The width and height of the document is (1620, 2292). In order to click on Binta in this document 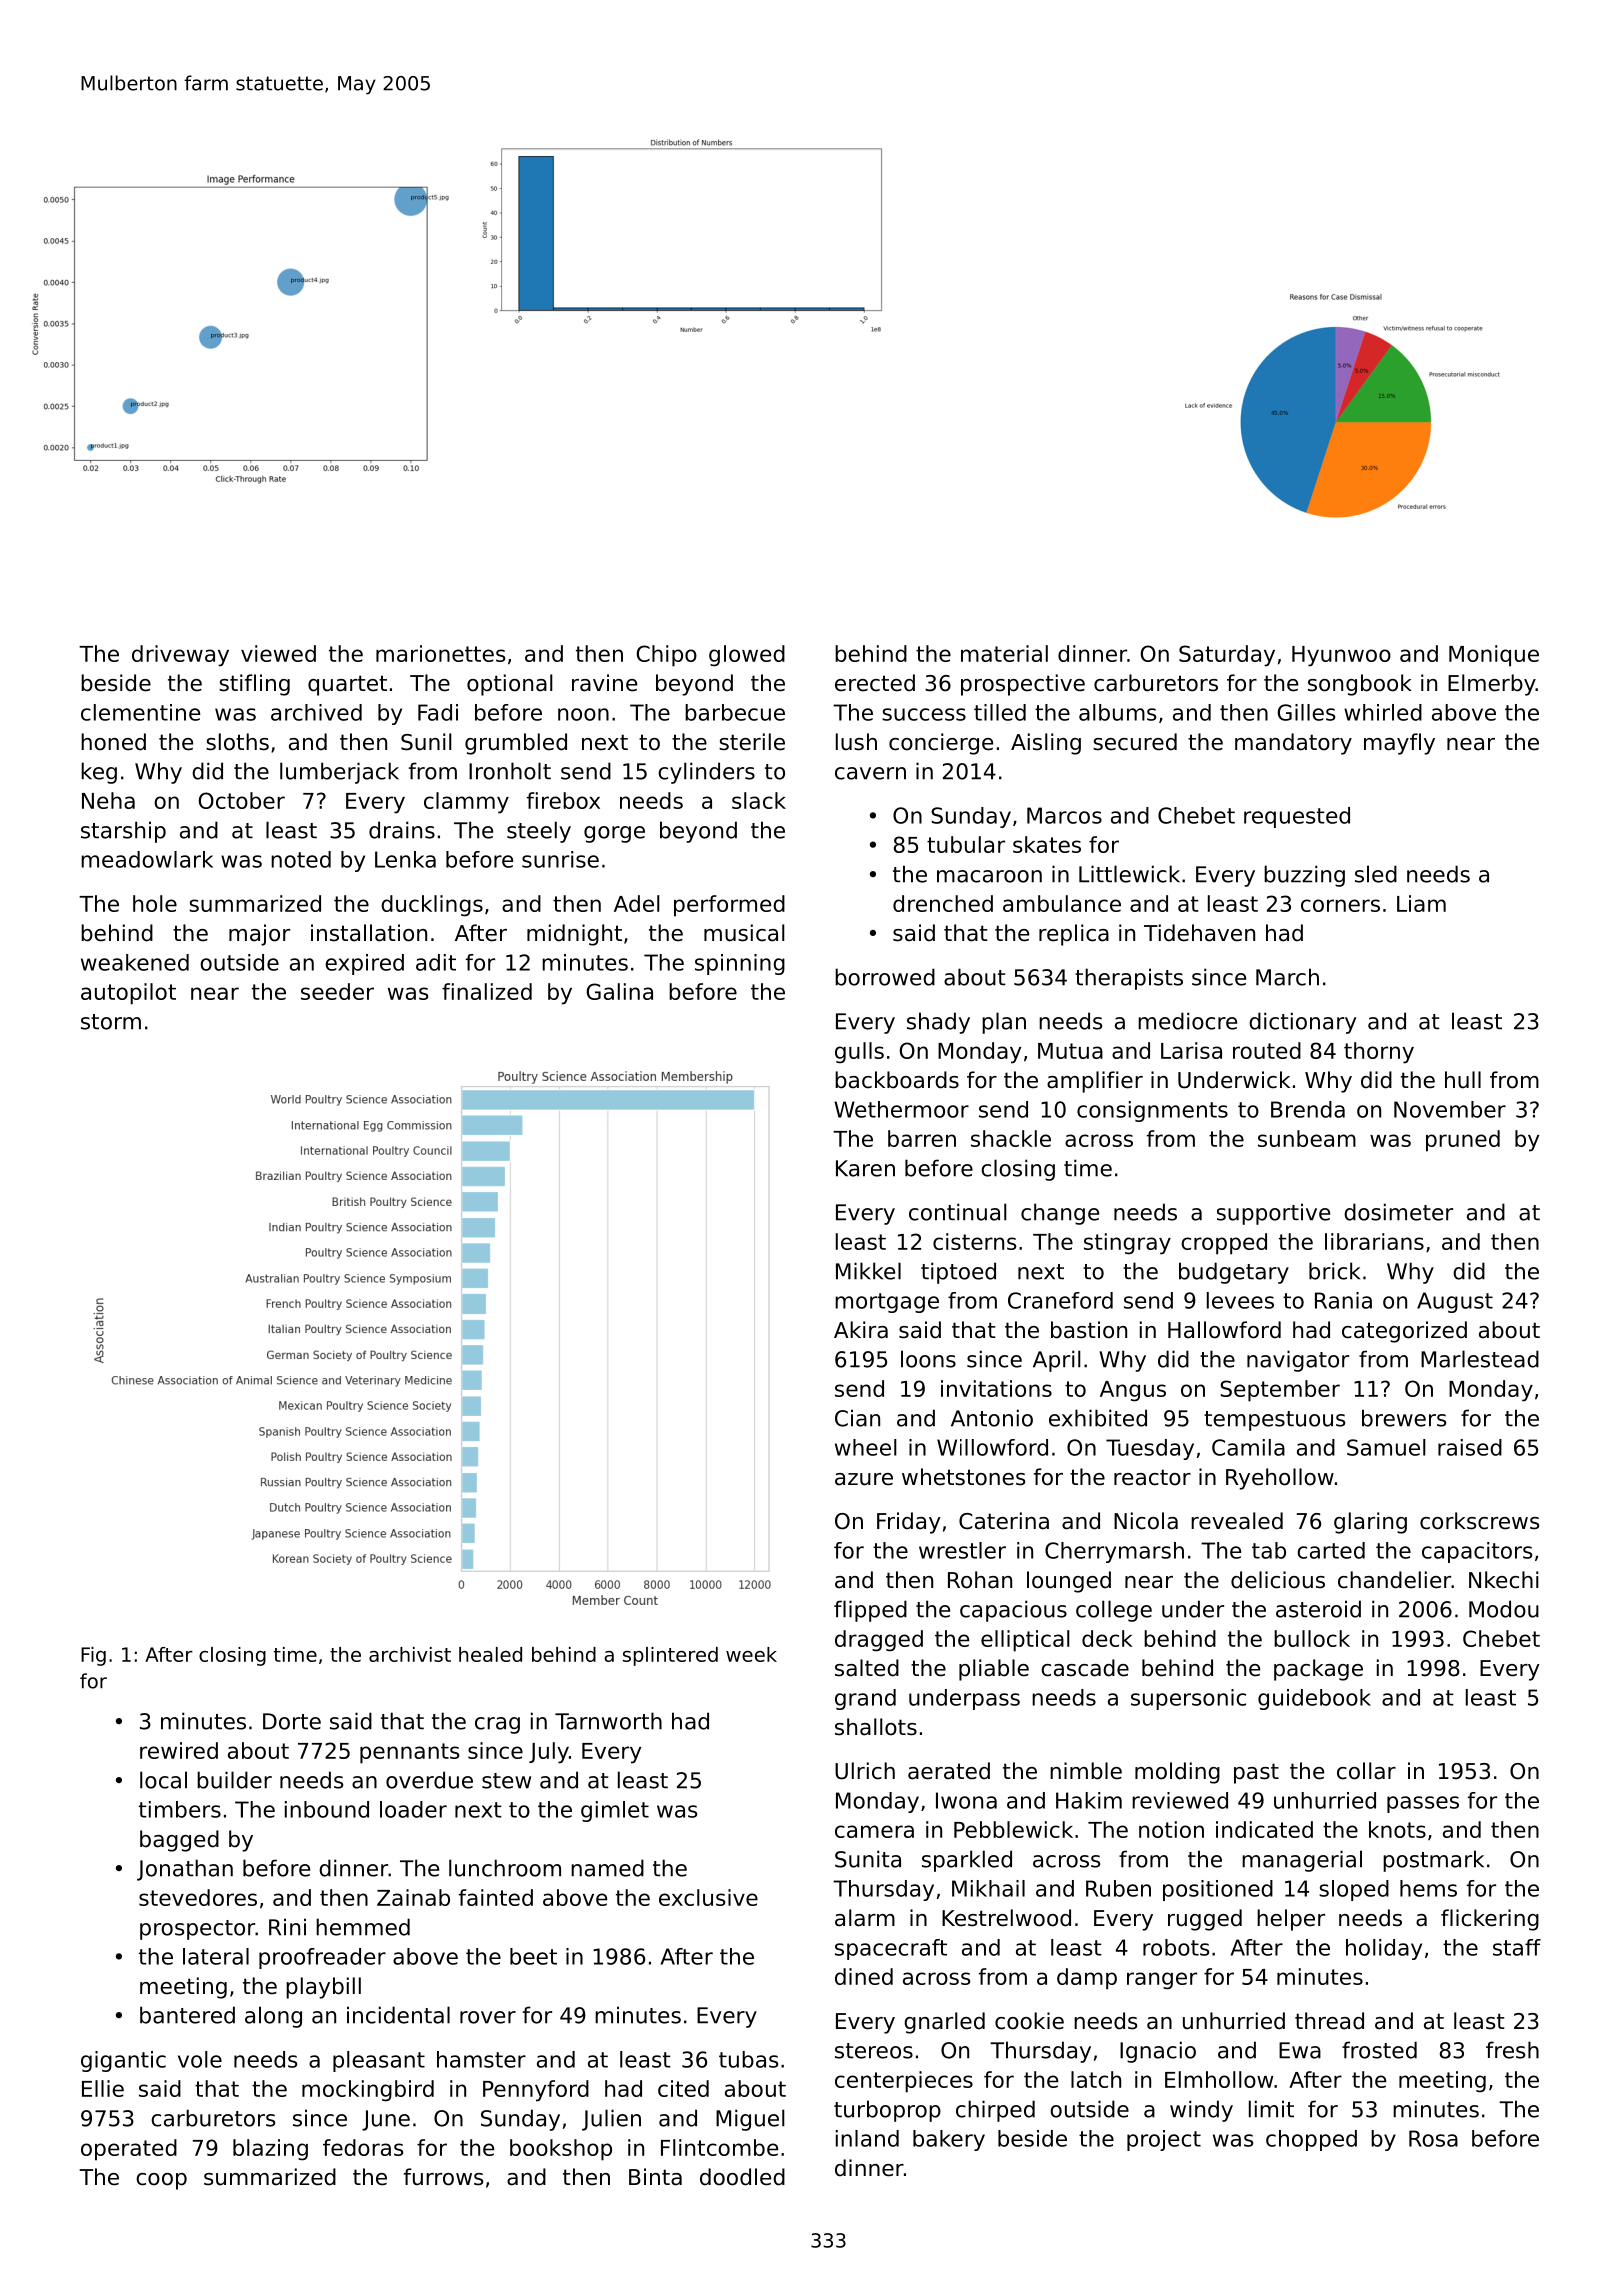, I will do `click(655, 2177)`.
